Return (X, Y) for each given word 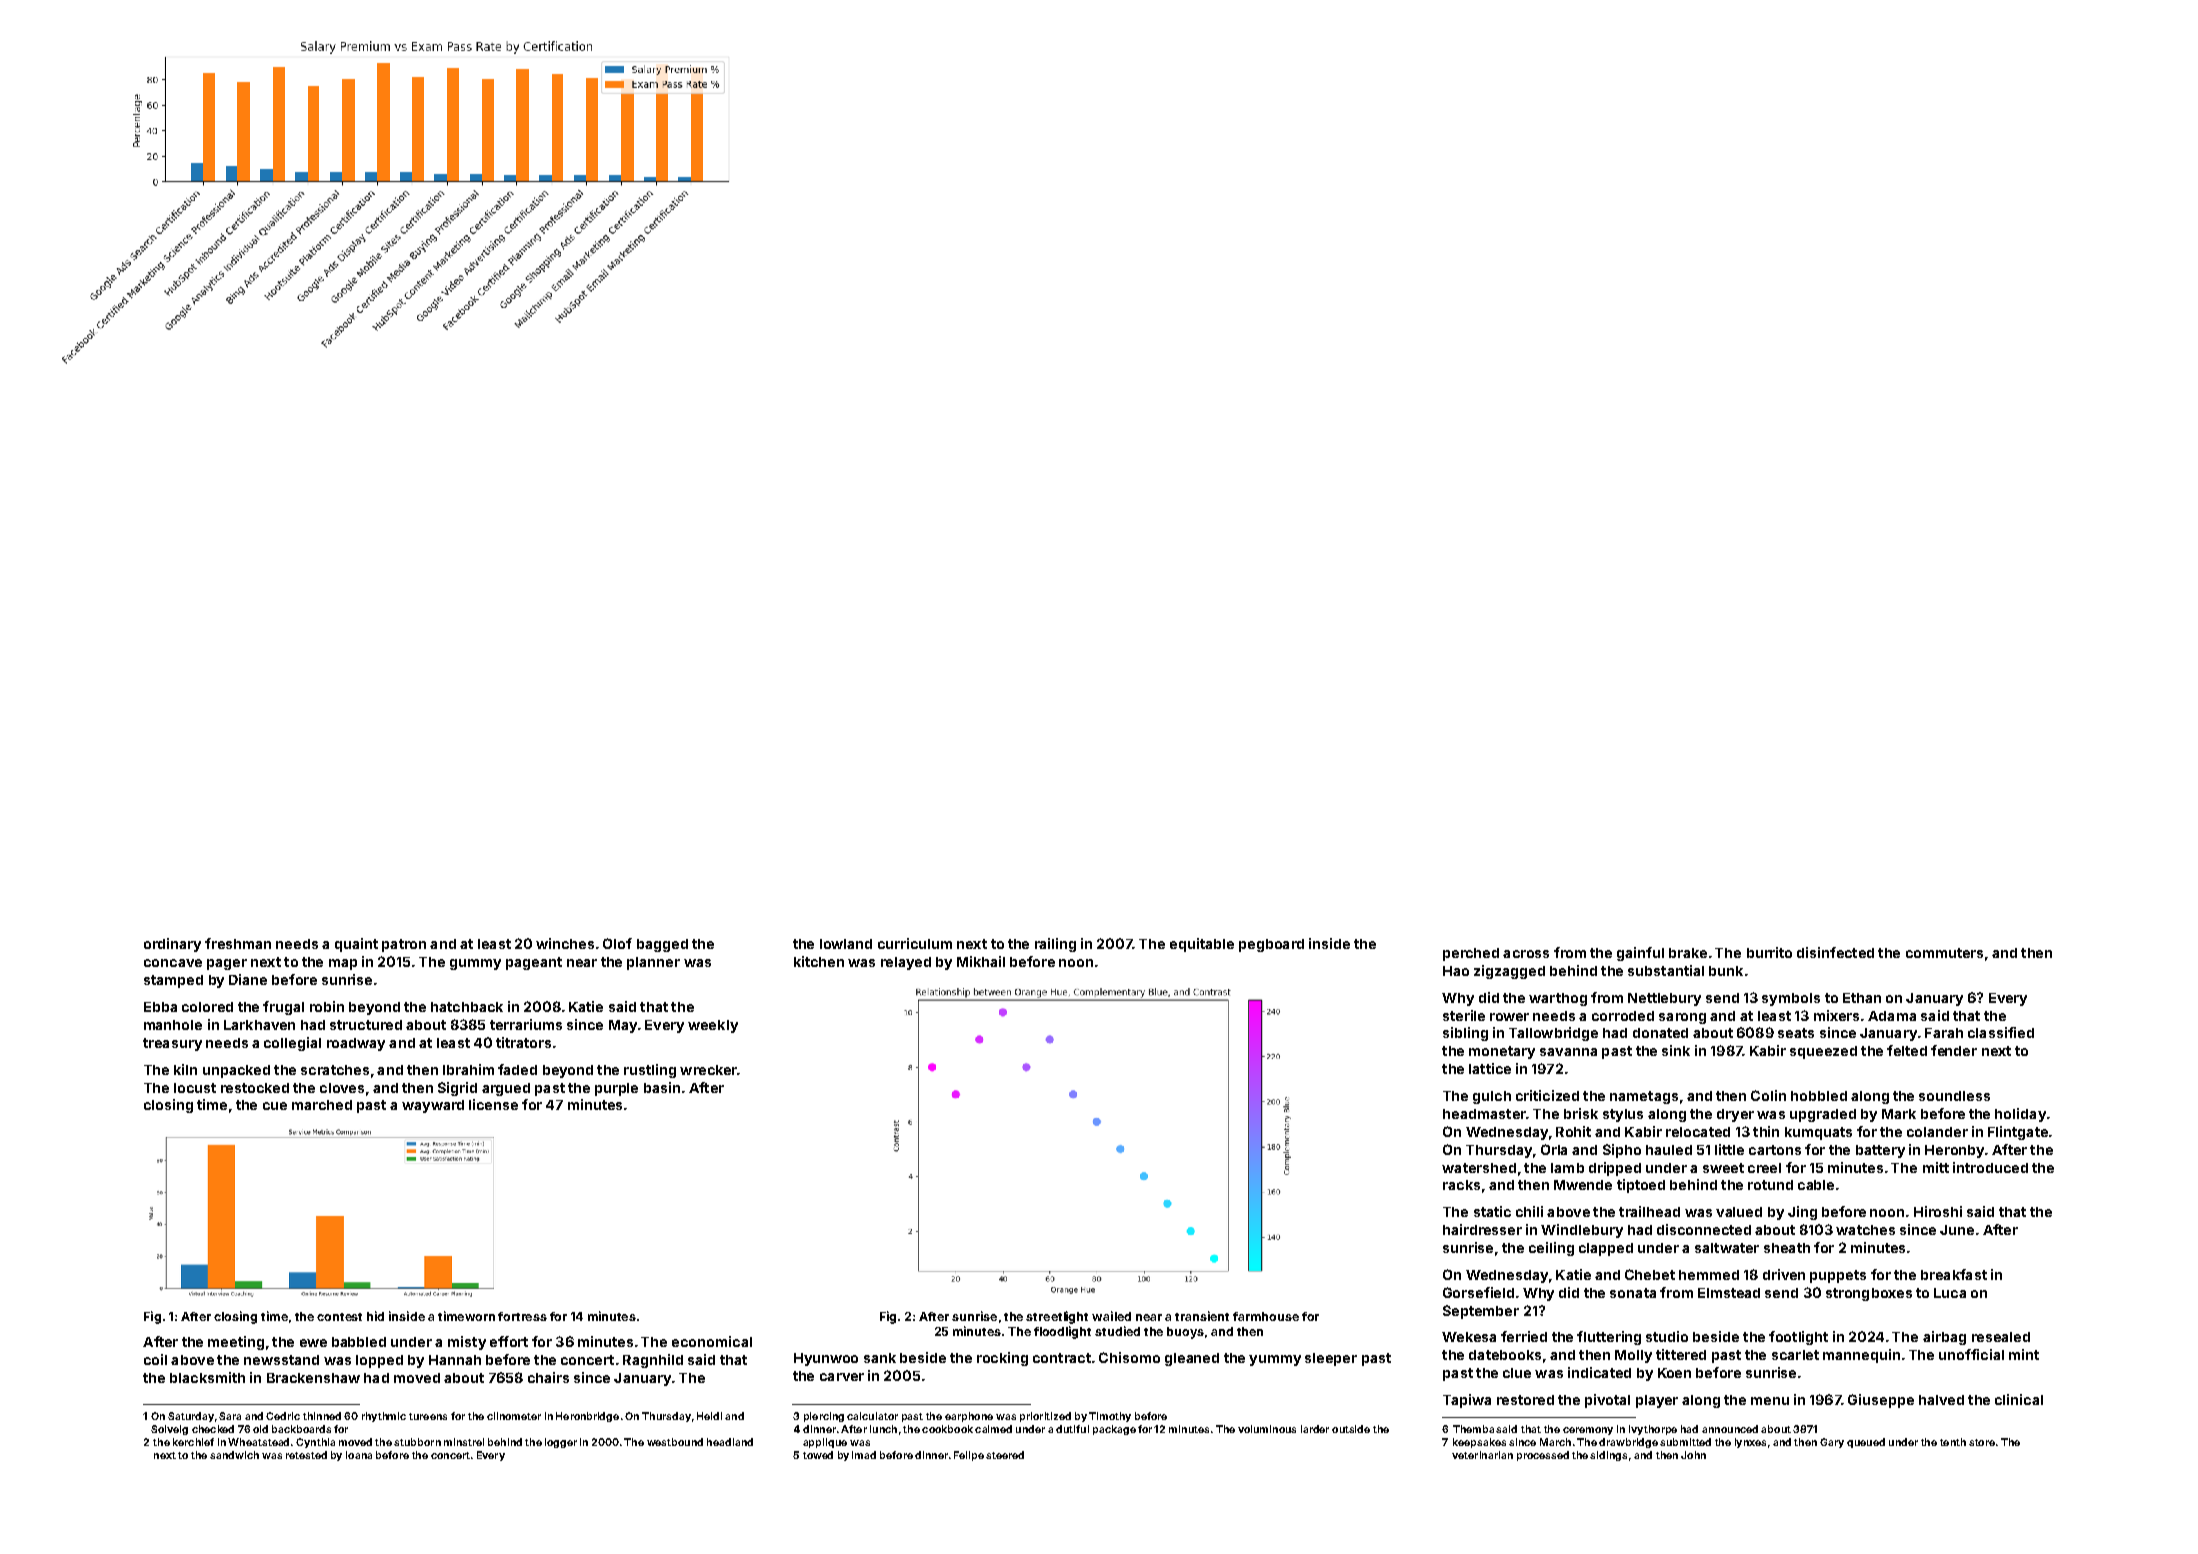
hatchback (467, 1007)
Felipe (969, 1456)
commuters (1944, 953)
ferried (1524, 1336)
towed (818, 1455)
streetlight (1057, 1317)
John (1693, 1455)
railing (1055, 945)
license (493, 1104)
